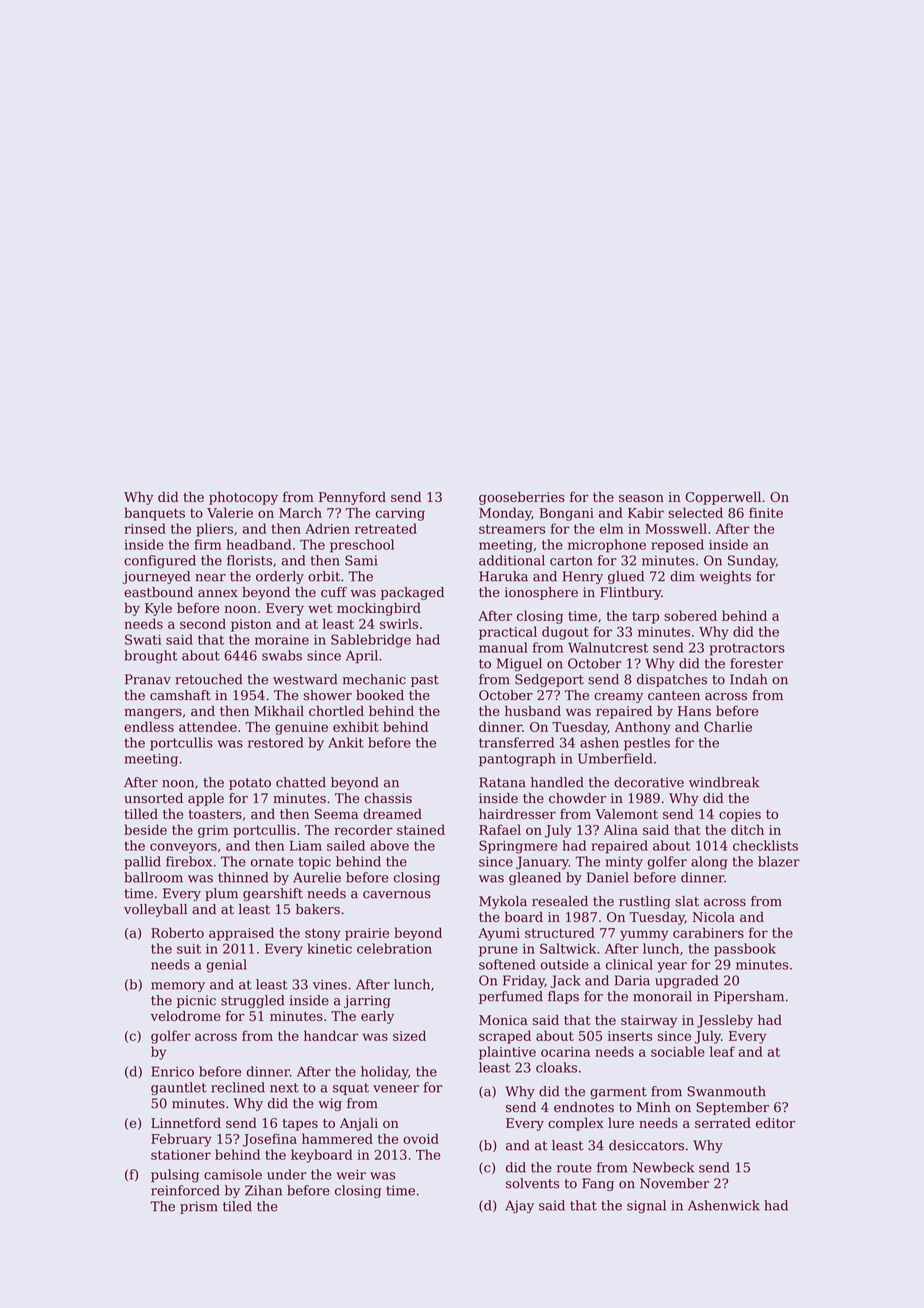 Image resolution: width=924 pixels, height=1308 pixels. I want to click on Seema, so click(336, 814).
